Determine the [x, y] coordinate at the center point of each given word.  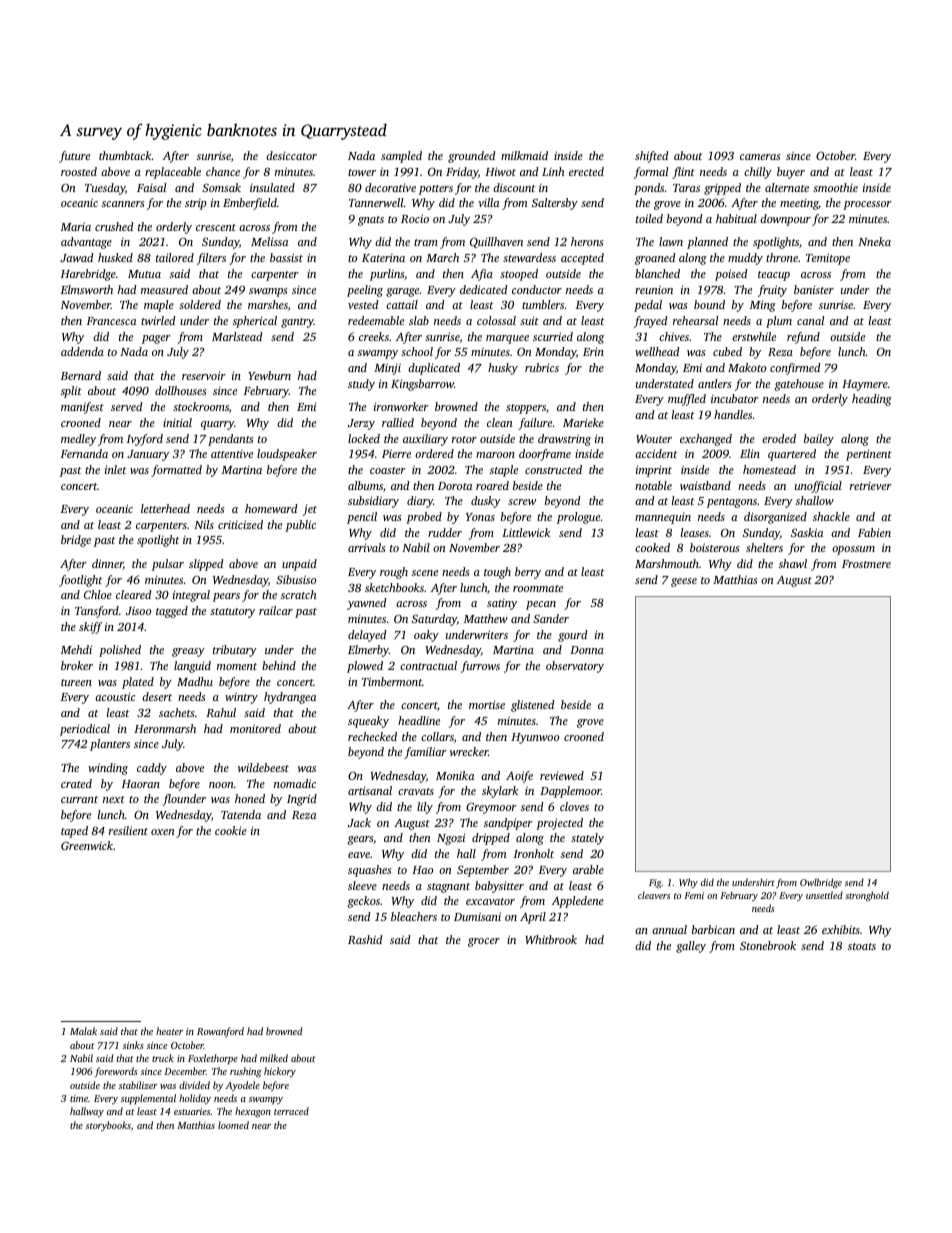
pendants [231, 440]
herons [587, 241]
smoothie [835, 187]
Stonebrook [768, 945]
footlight [80, 581]
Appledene [578, 902]
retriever [871, 486]
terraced [291, 1111]
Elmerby [368, 651]
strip [196, 204]
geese [684, 582]
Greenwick [87, 845]
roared [492, 485]
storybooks [108, 1126]
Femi [694, 895]
